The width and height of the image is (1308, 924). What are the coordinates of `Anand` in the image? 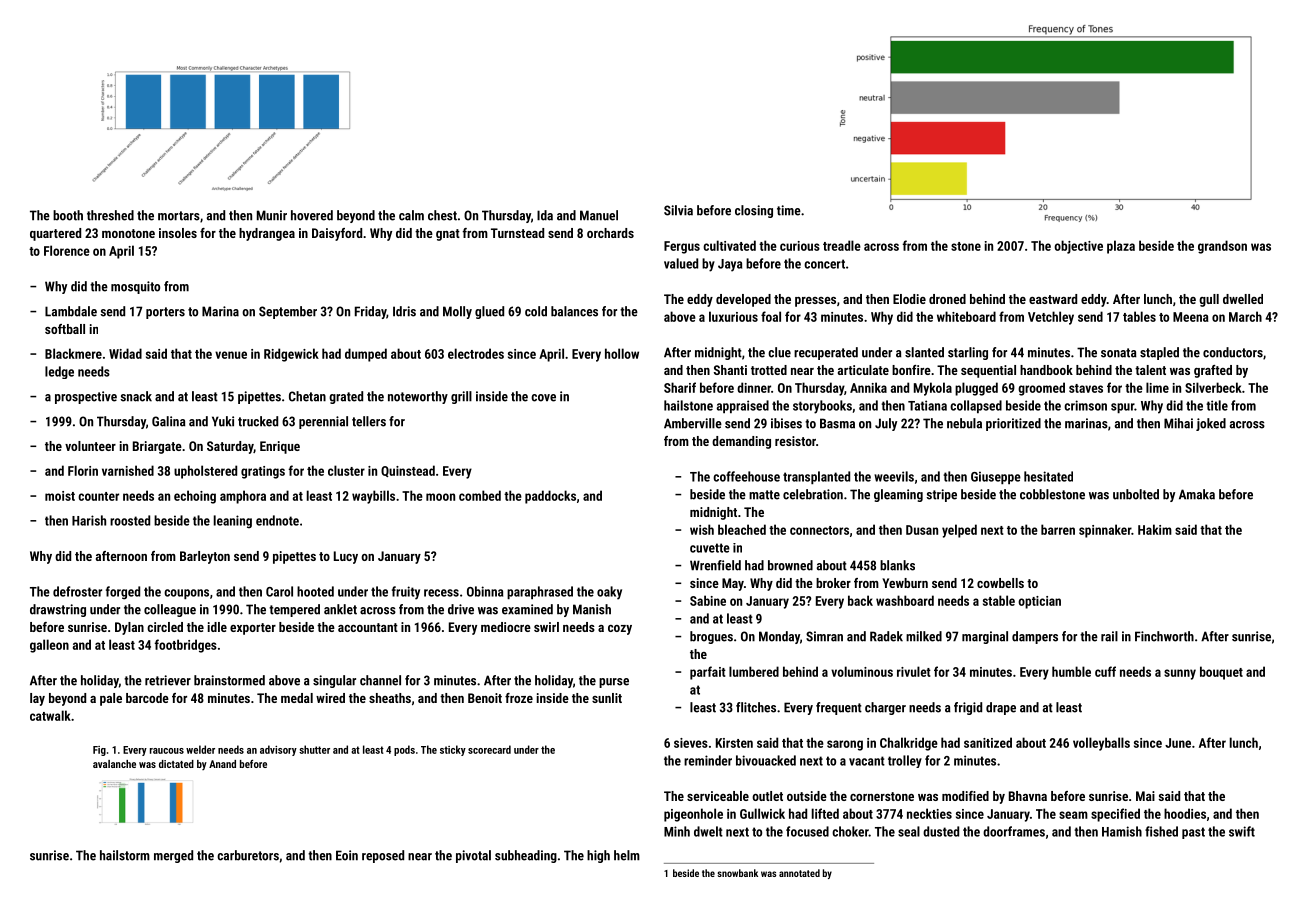 It's located at (222, 764).
